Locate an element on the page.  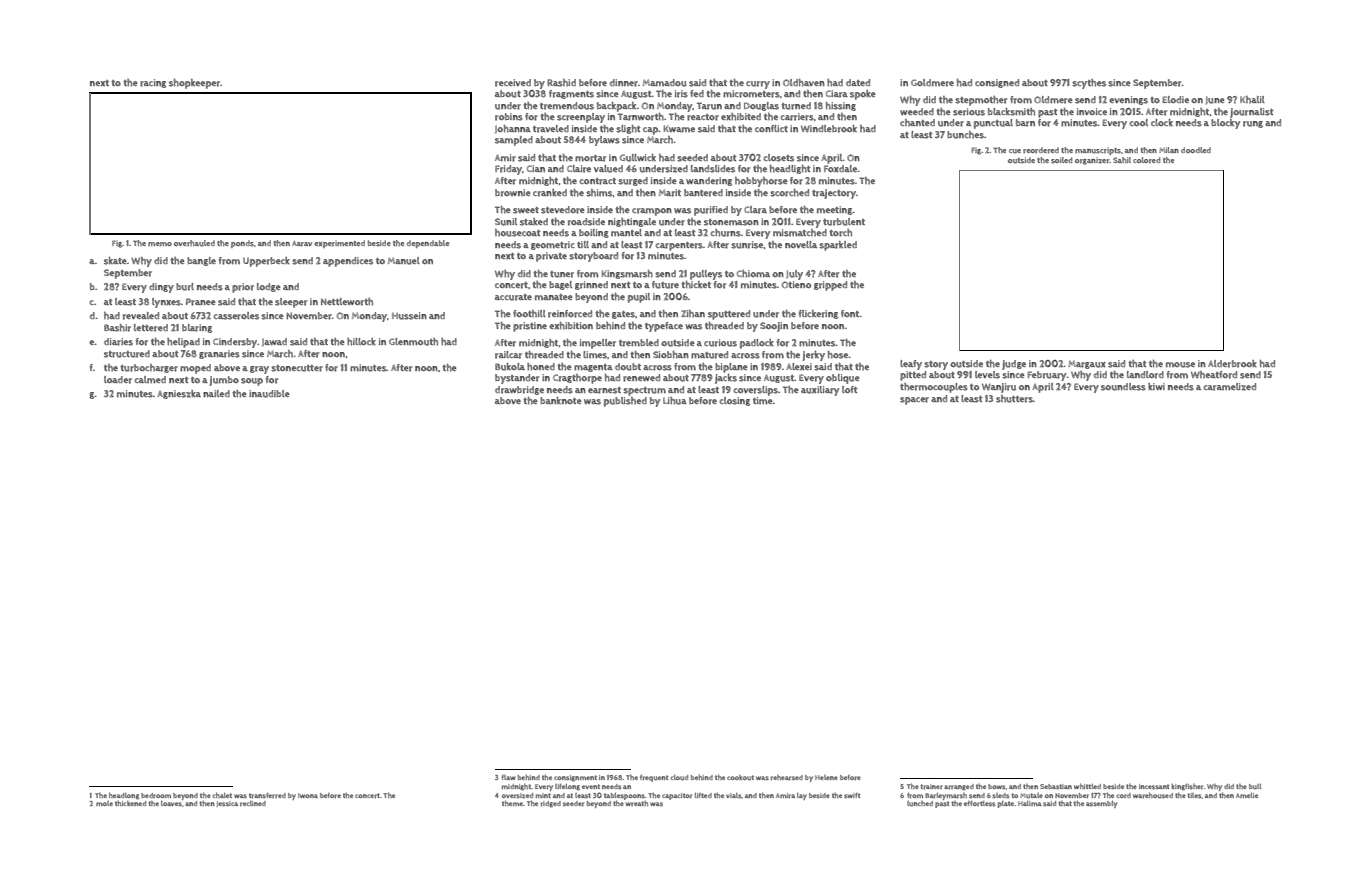
effortless is located at coordinates (979, 804).
